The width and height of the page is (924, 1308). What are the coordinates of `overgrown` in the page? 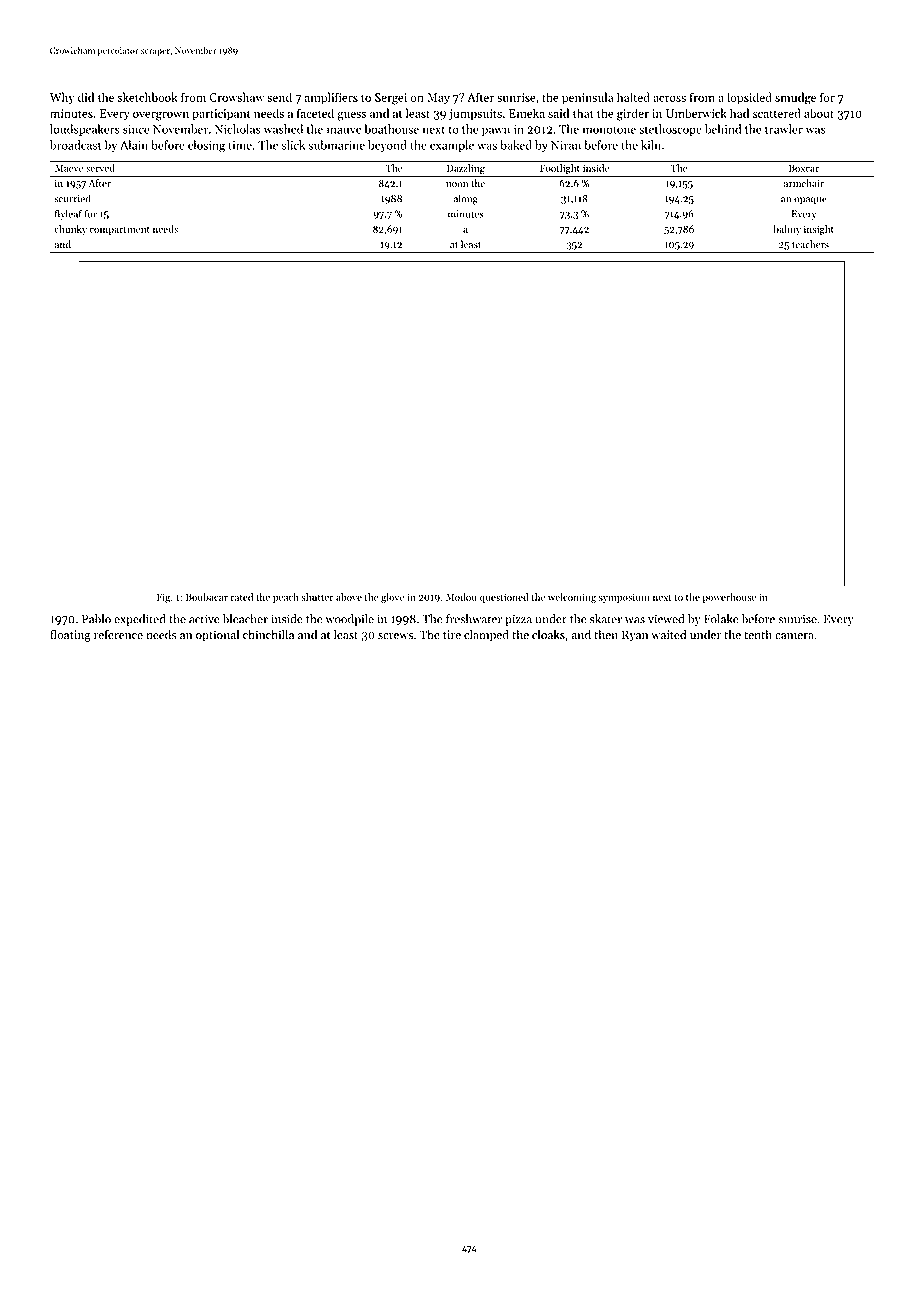 It's located at (161, 116).
